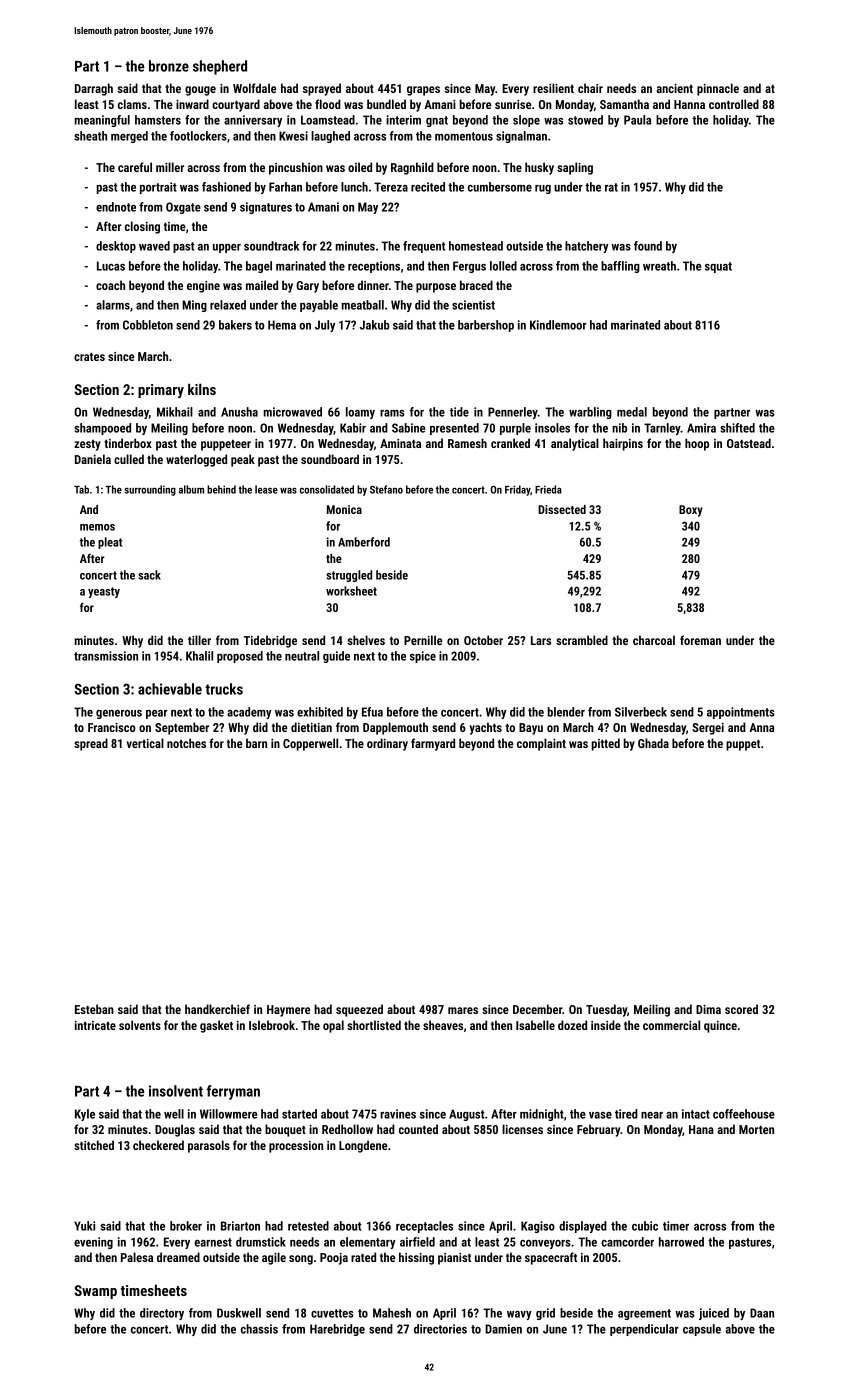  Describe the element at coordinates (708, 1009) in the document. I see `Dima` at that location.
